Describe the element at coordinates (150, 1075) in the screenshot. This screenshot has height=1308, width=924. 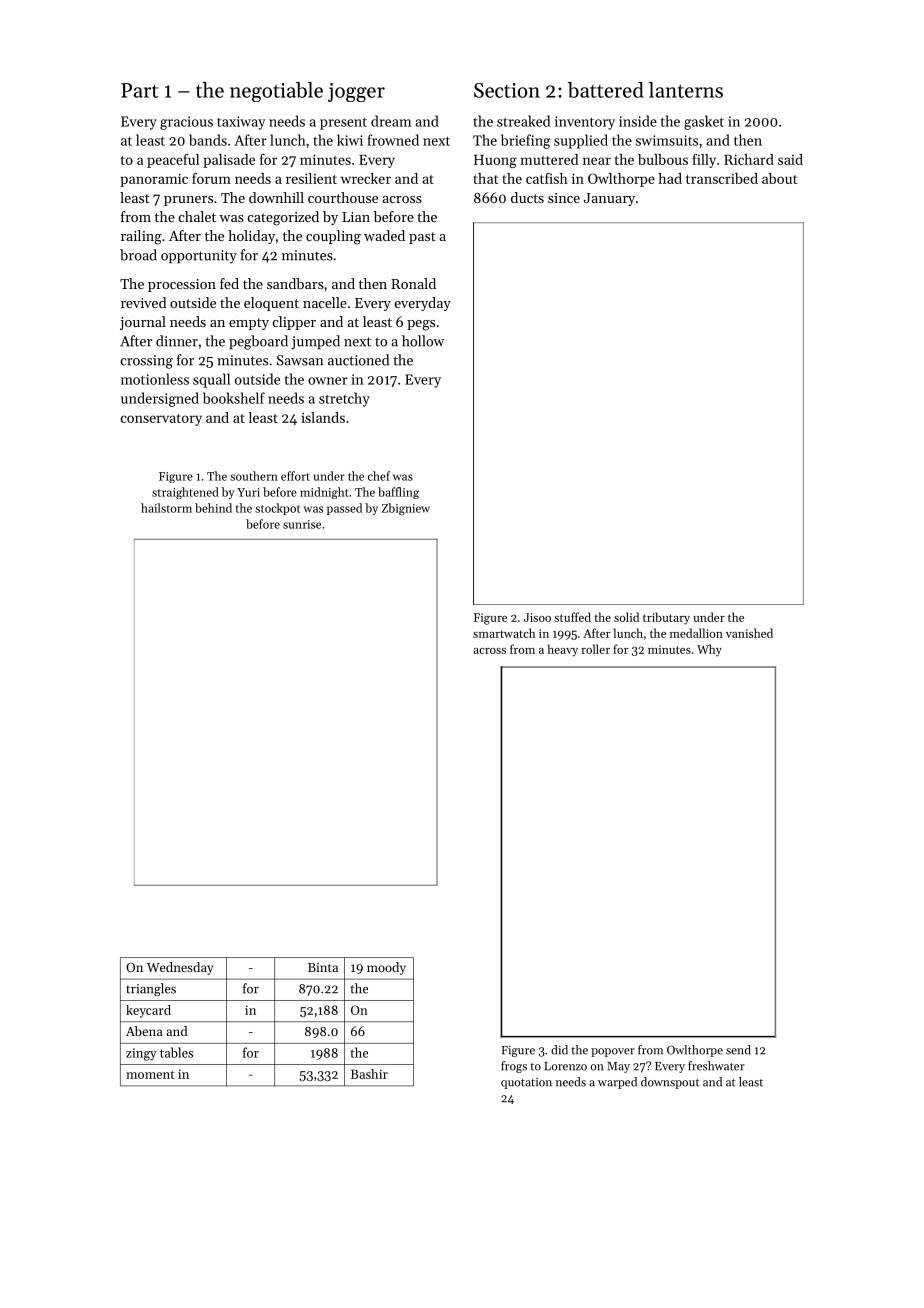
I see `moment` at that location.
